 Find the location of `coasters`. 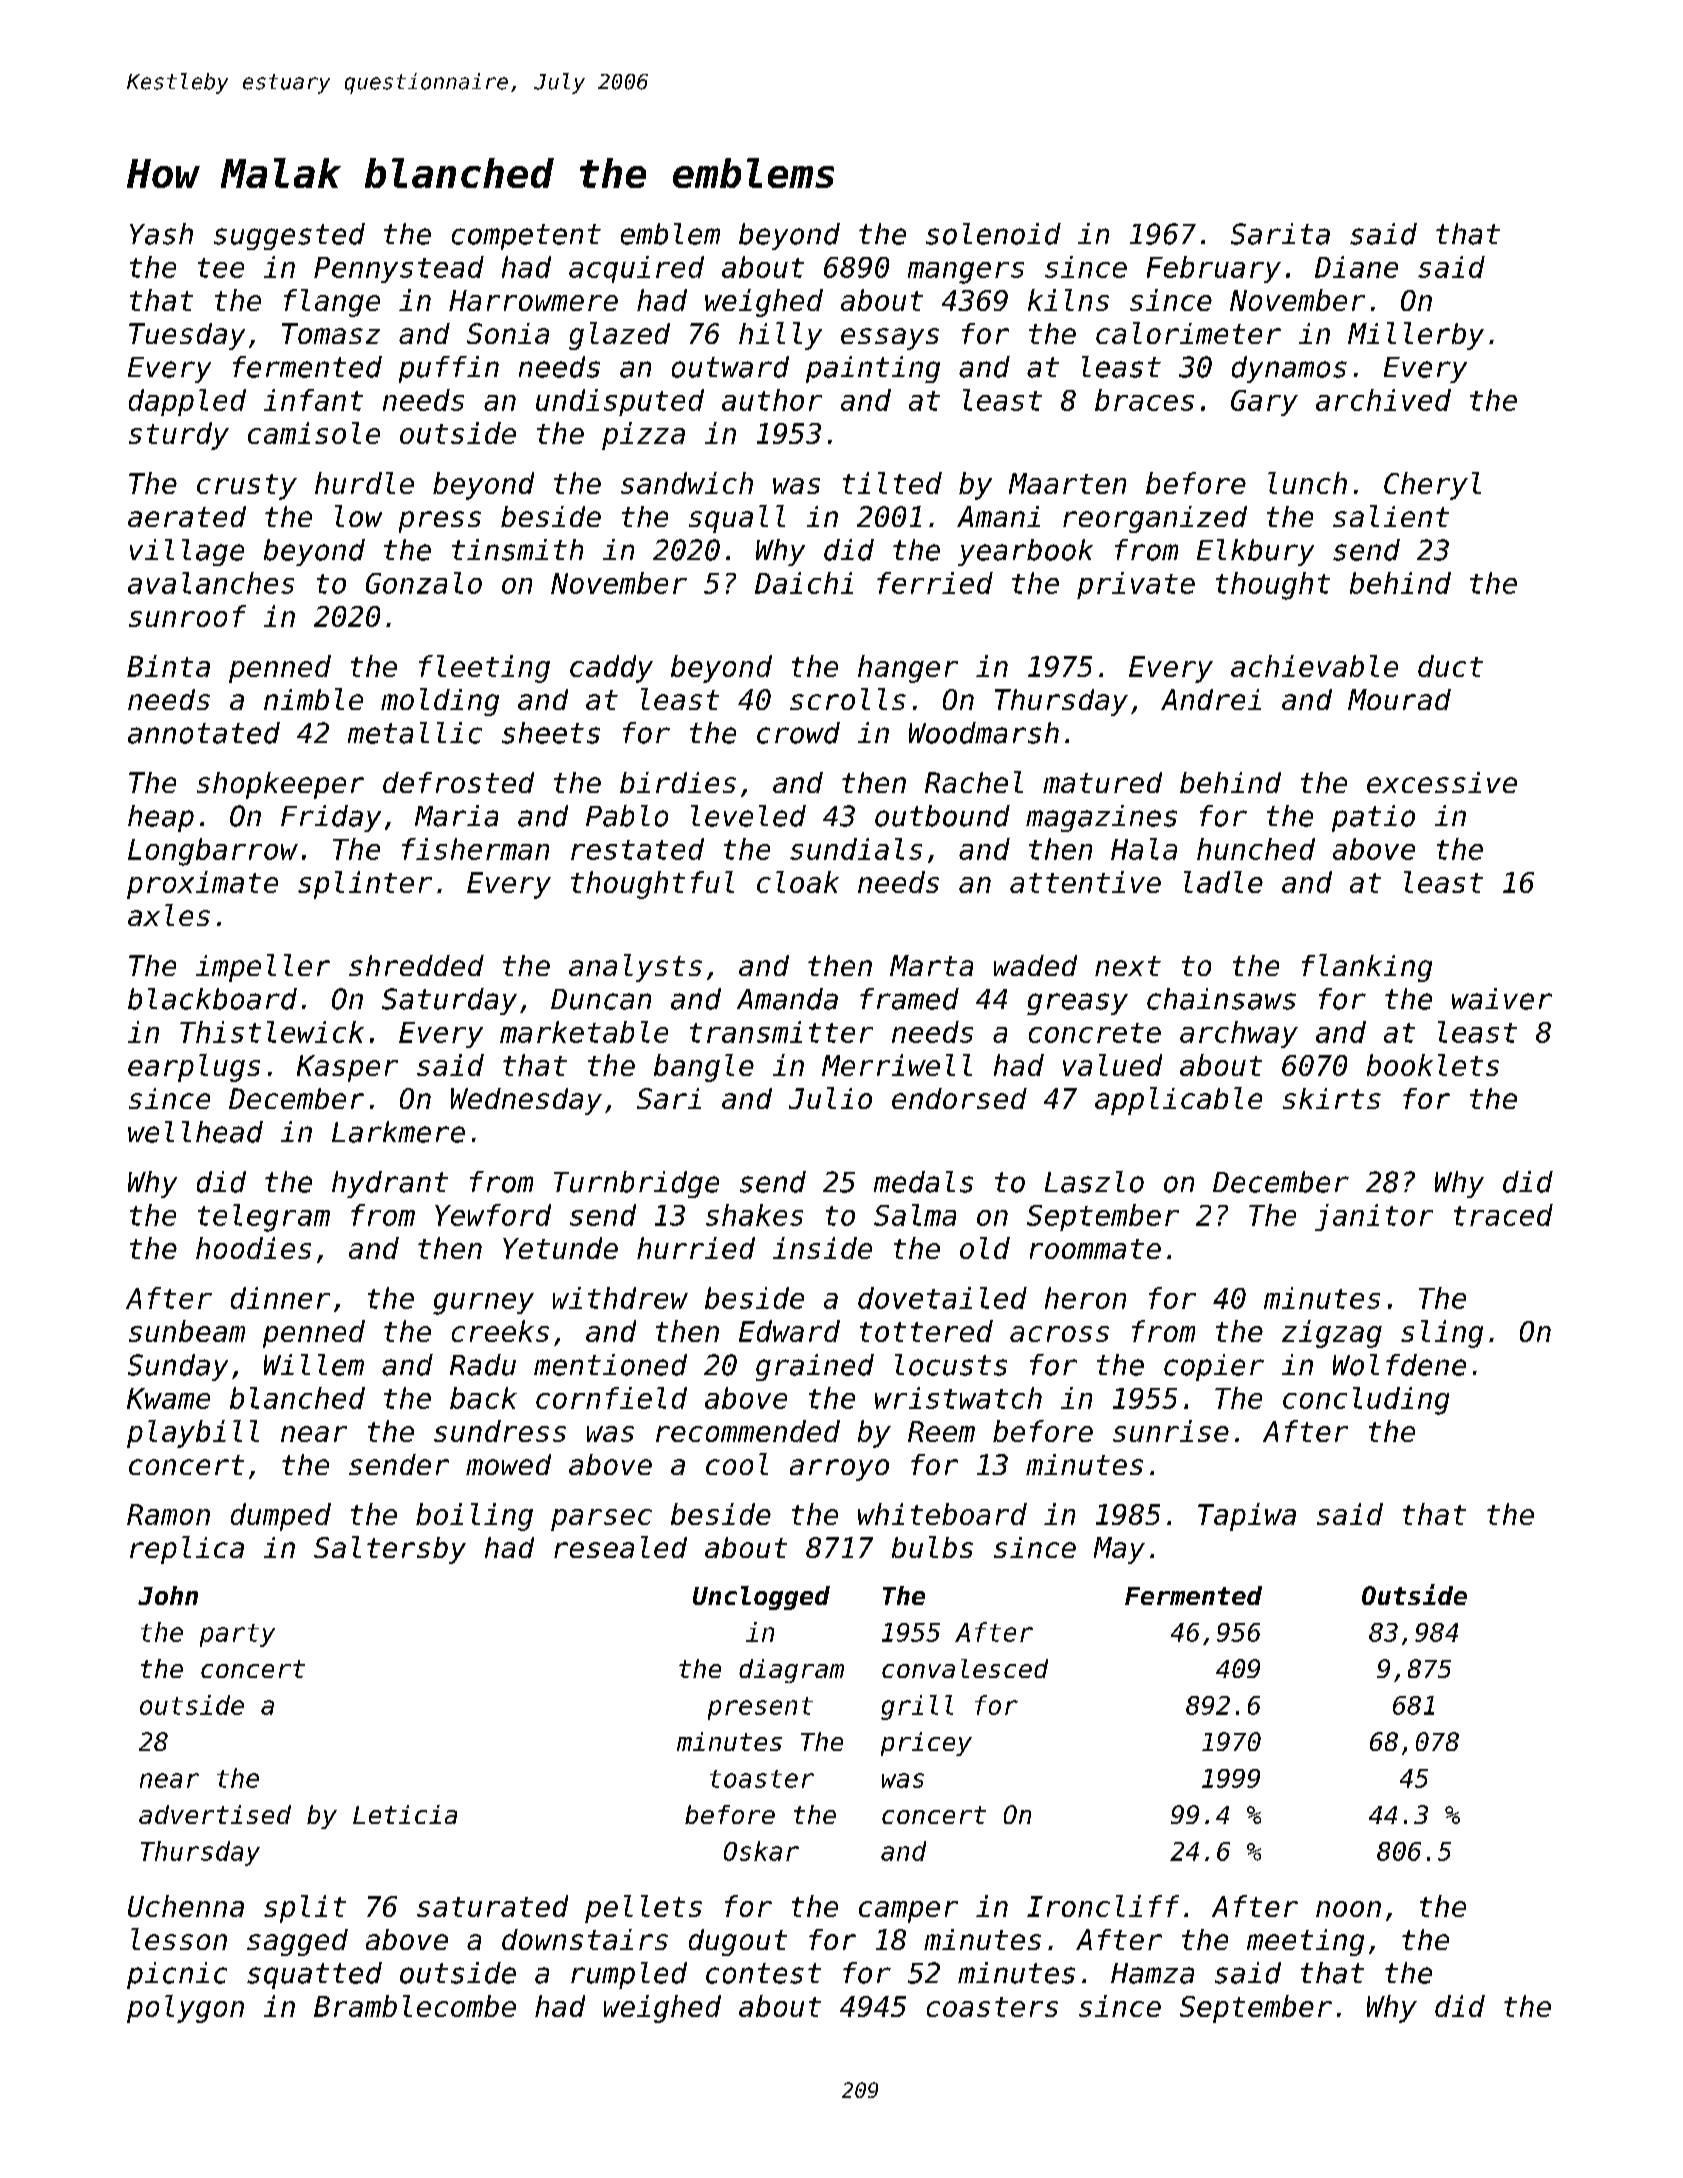

coasters is located at coordinates (992, 2007).
